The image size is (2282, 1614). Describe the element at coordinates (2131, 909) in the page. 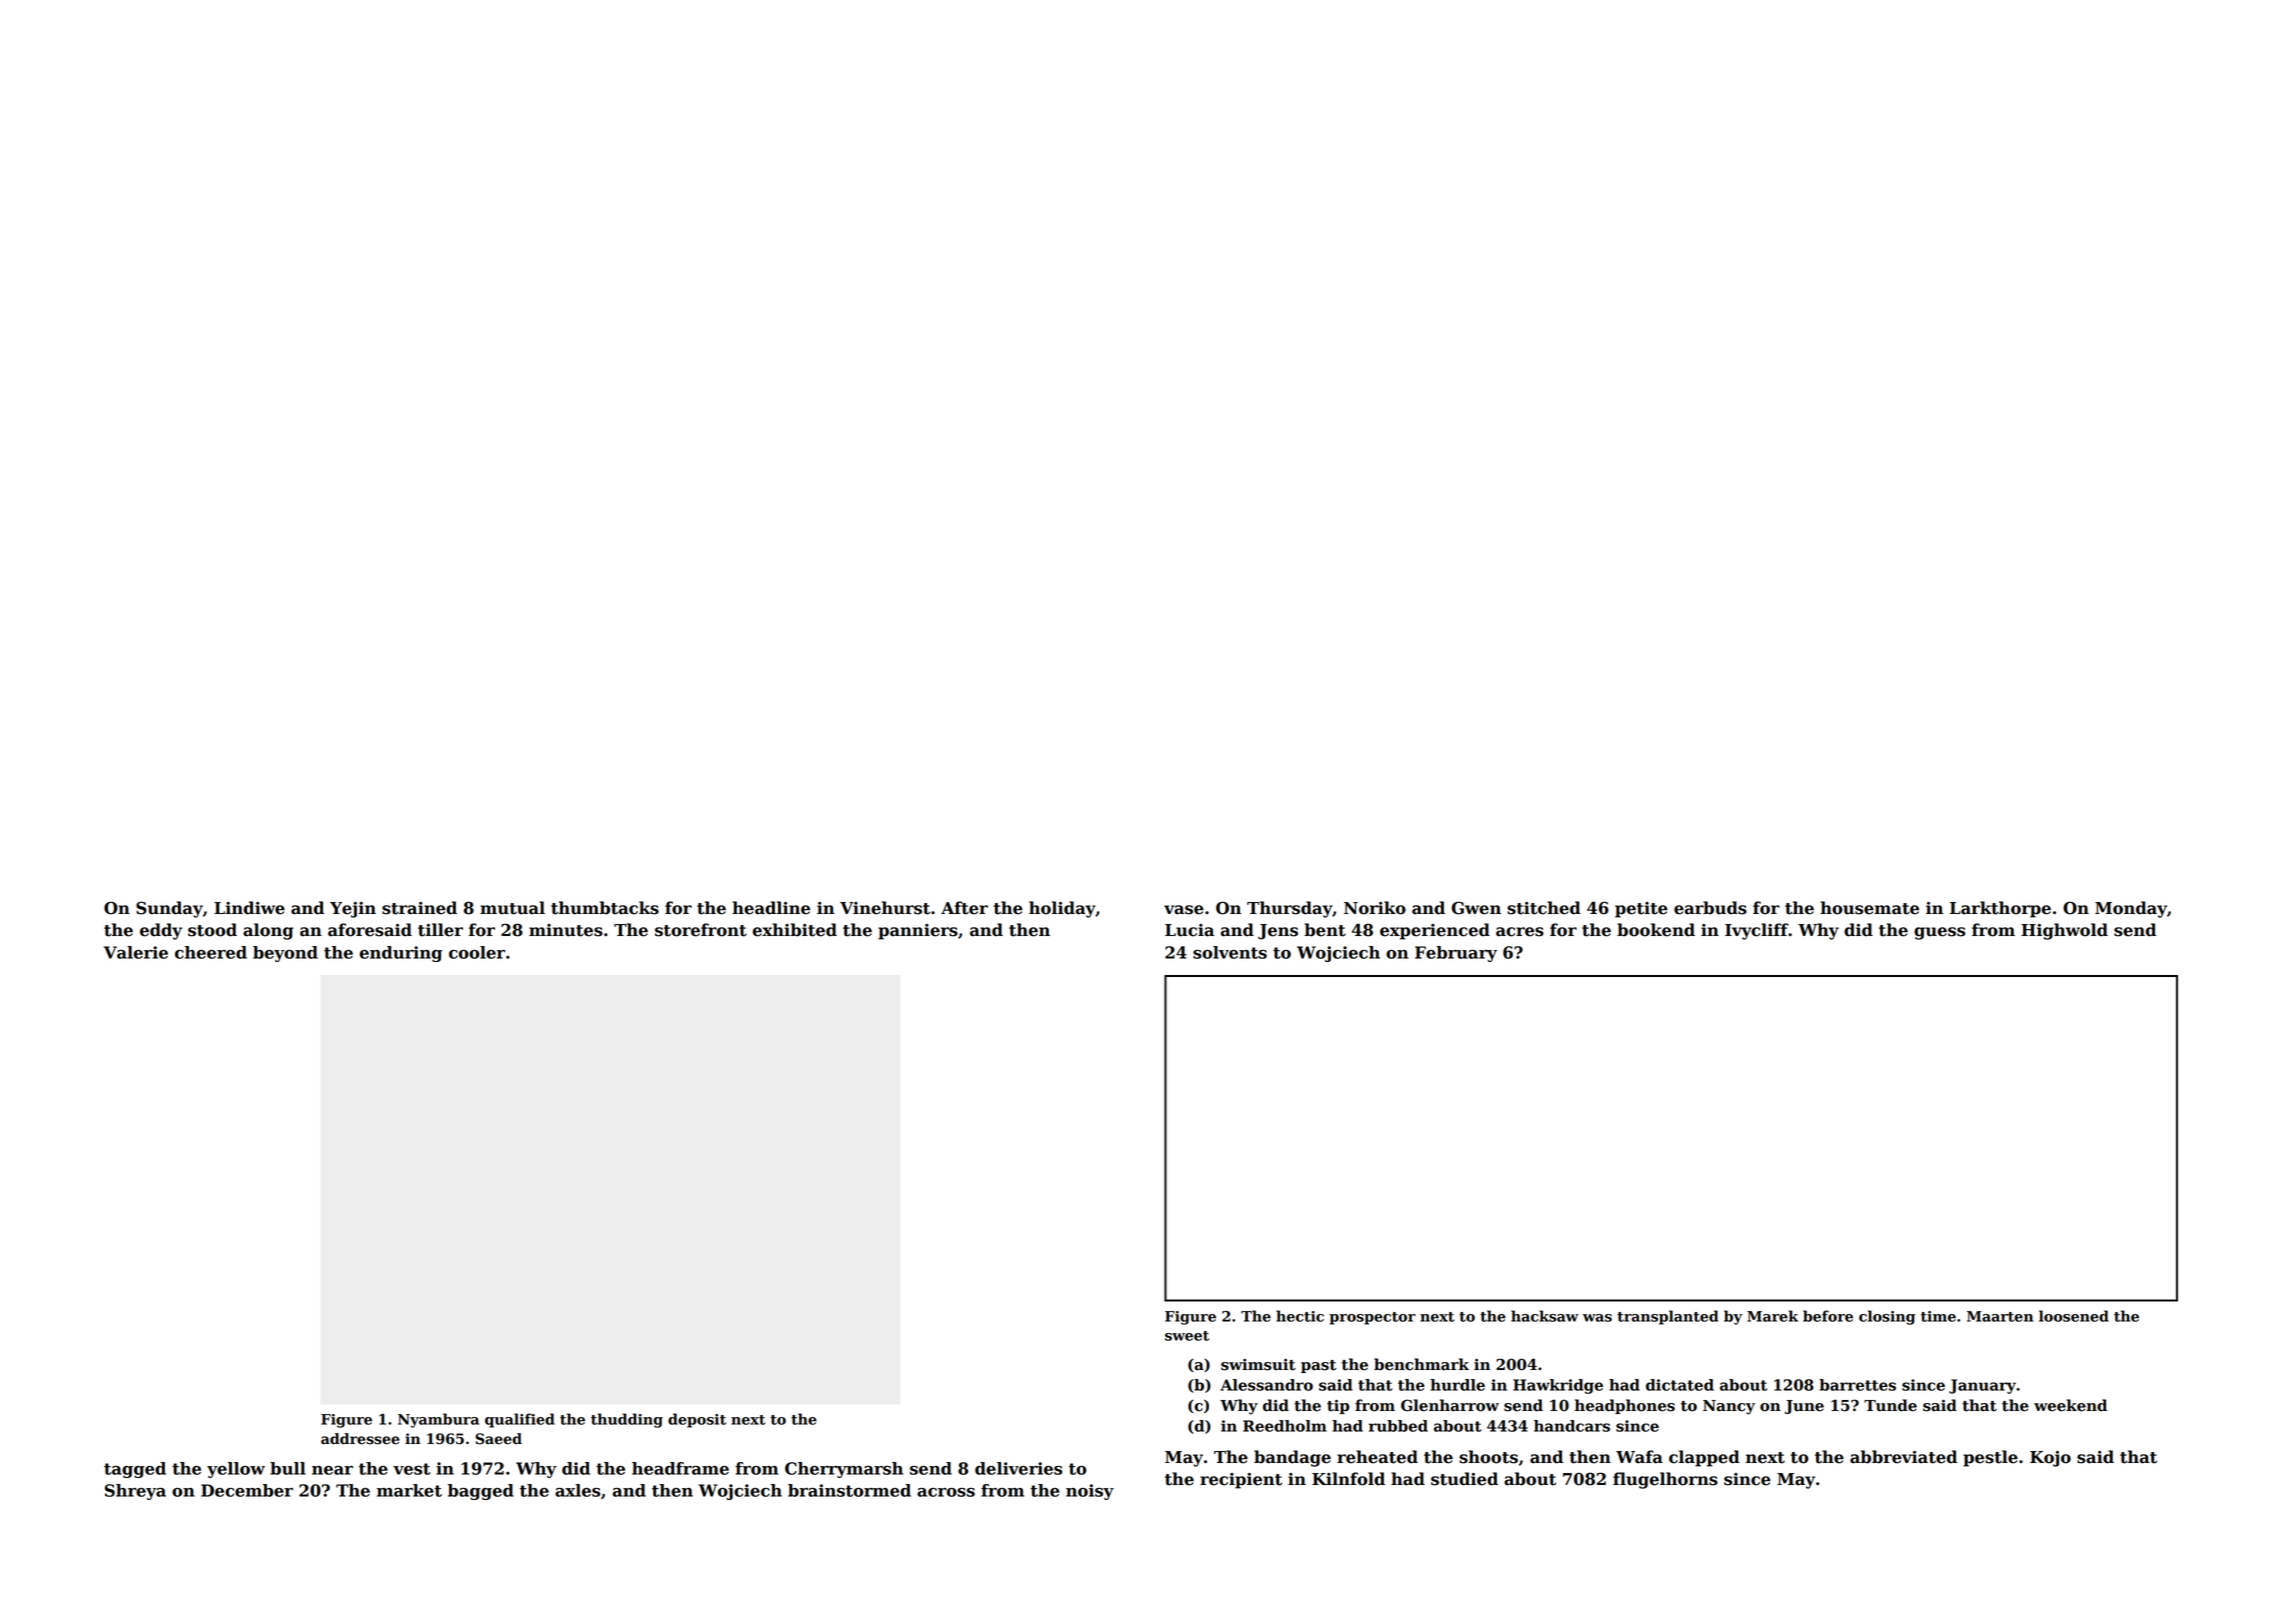

I see `Monday` at that location.
